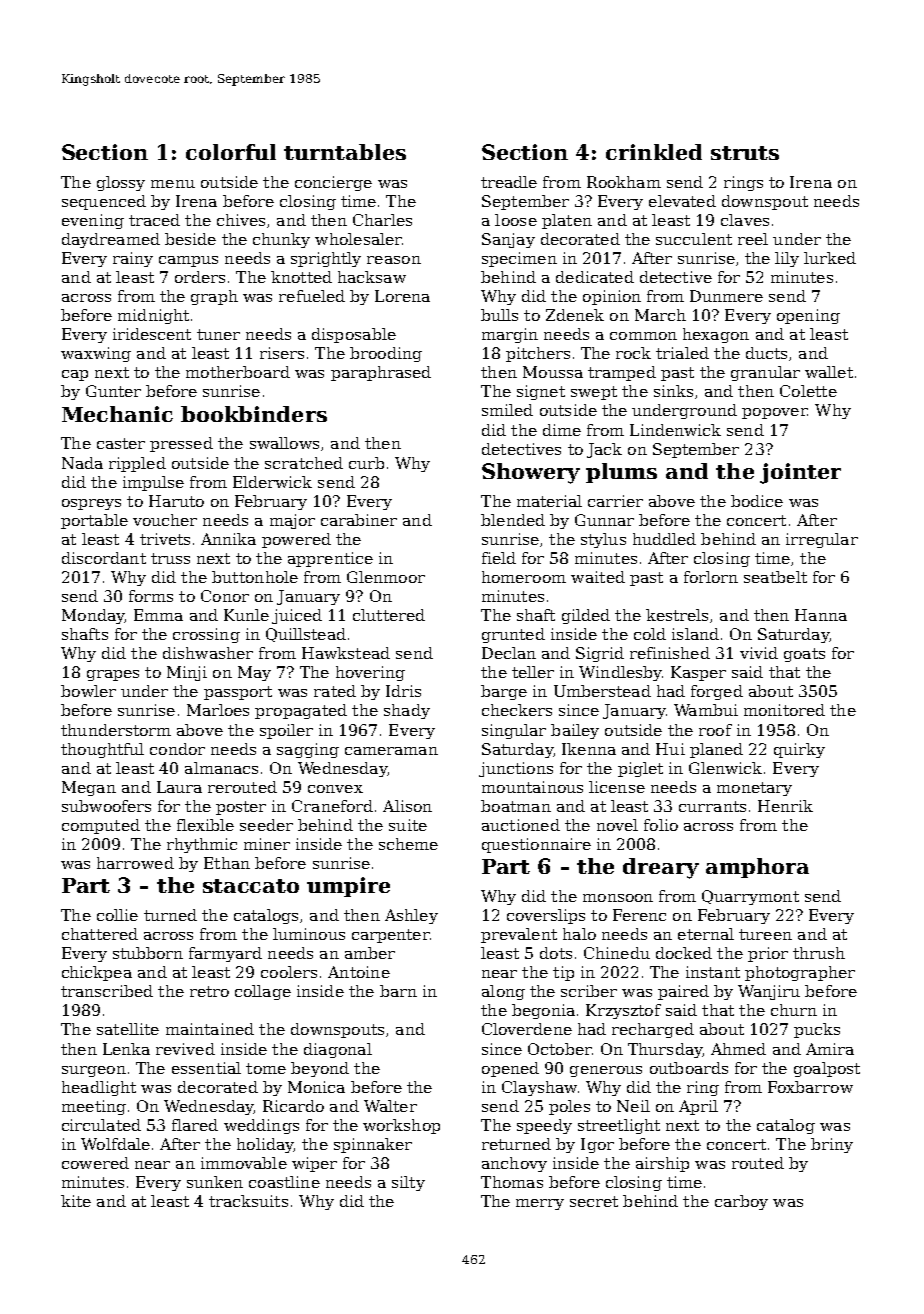  I want to click on kite, so click(76, 1201).
